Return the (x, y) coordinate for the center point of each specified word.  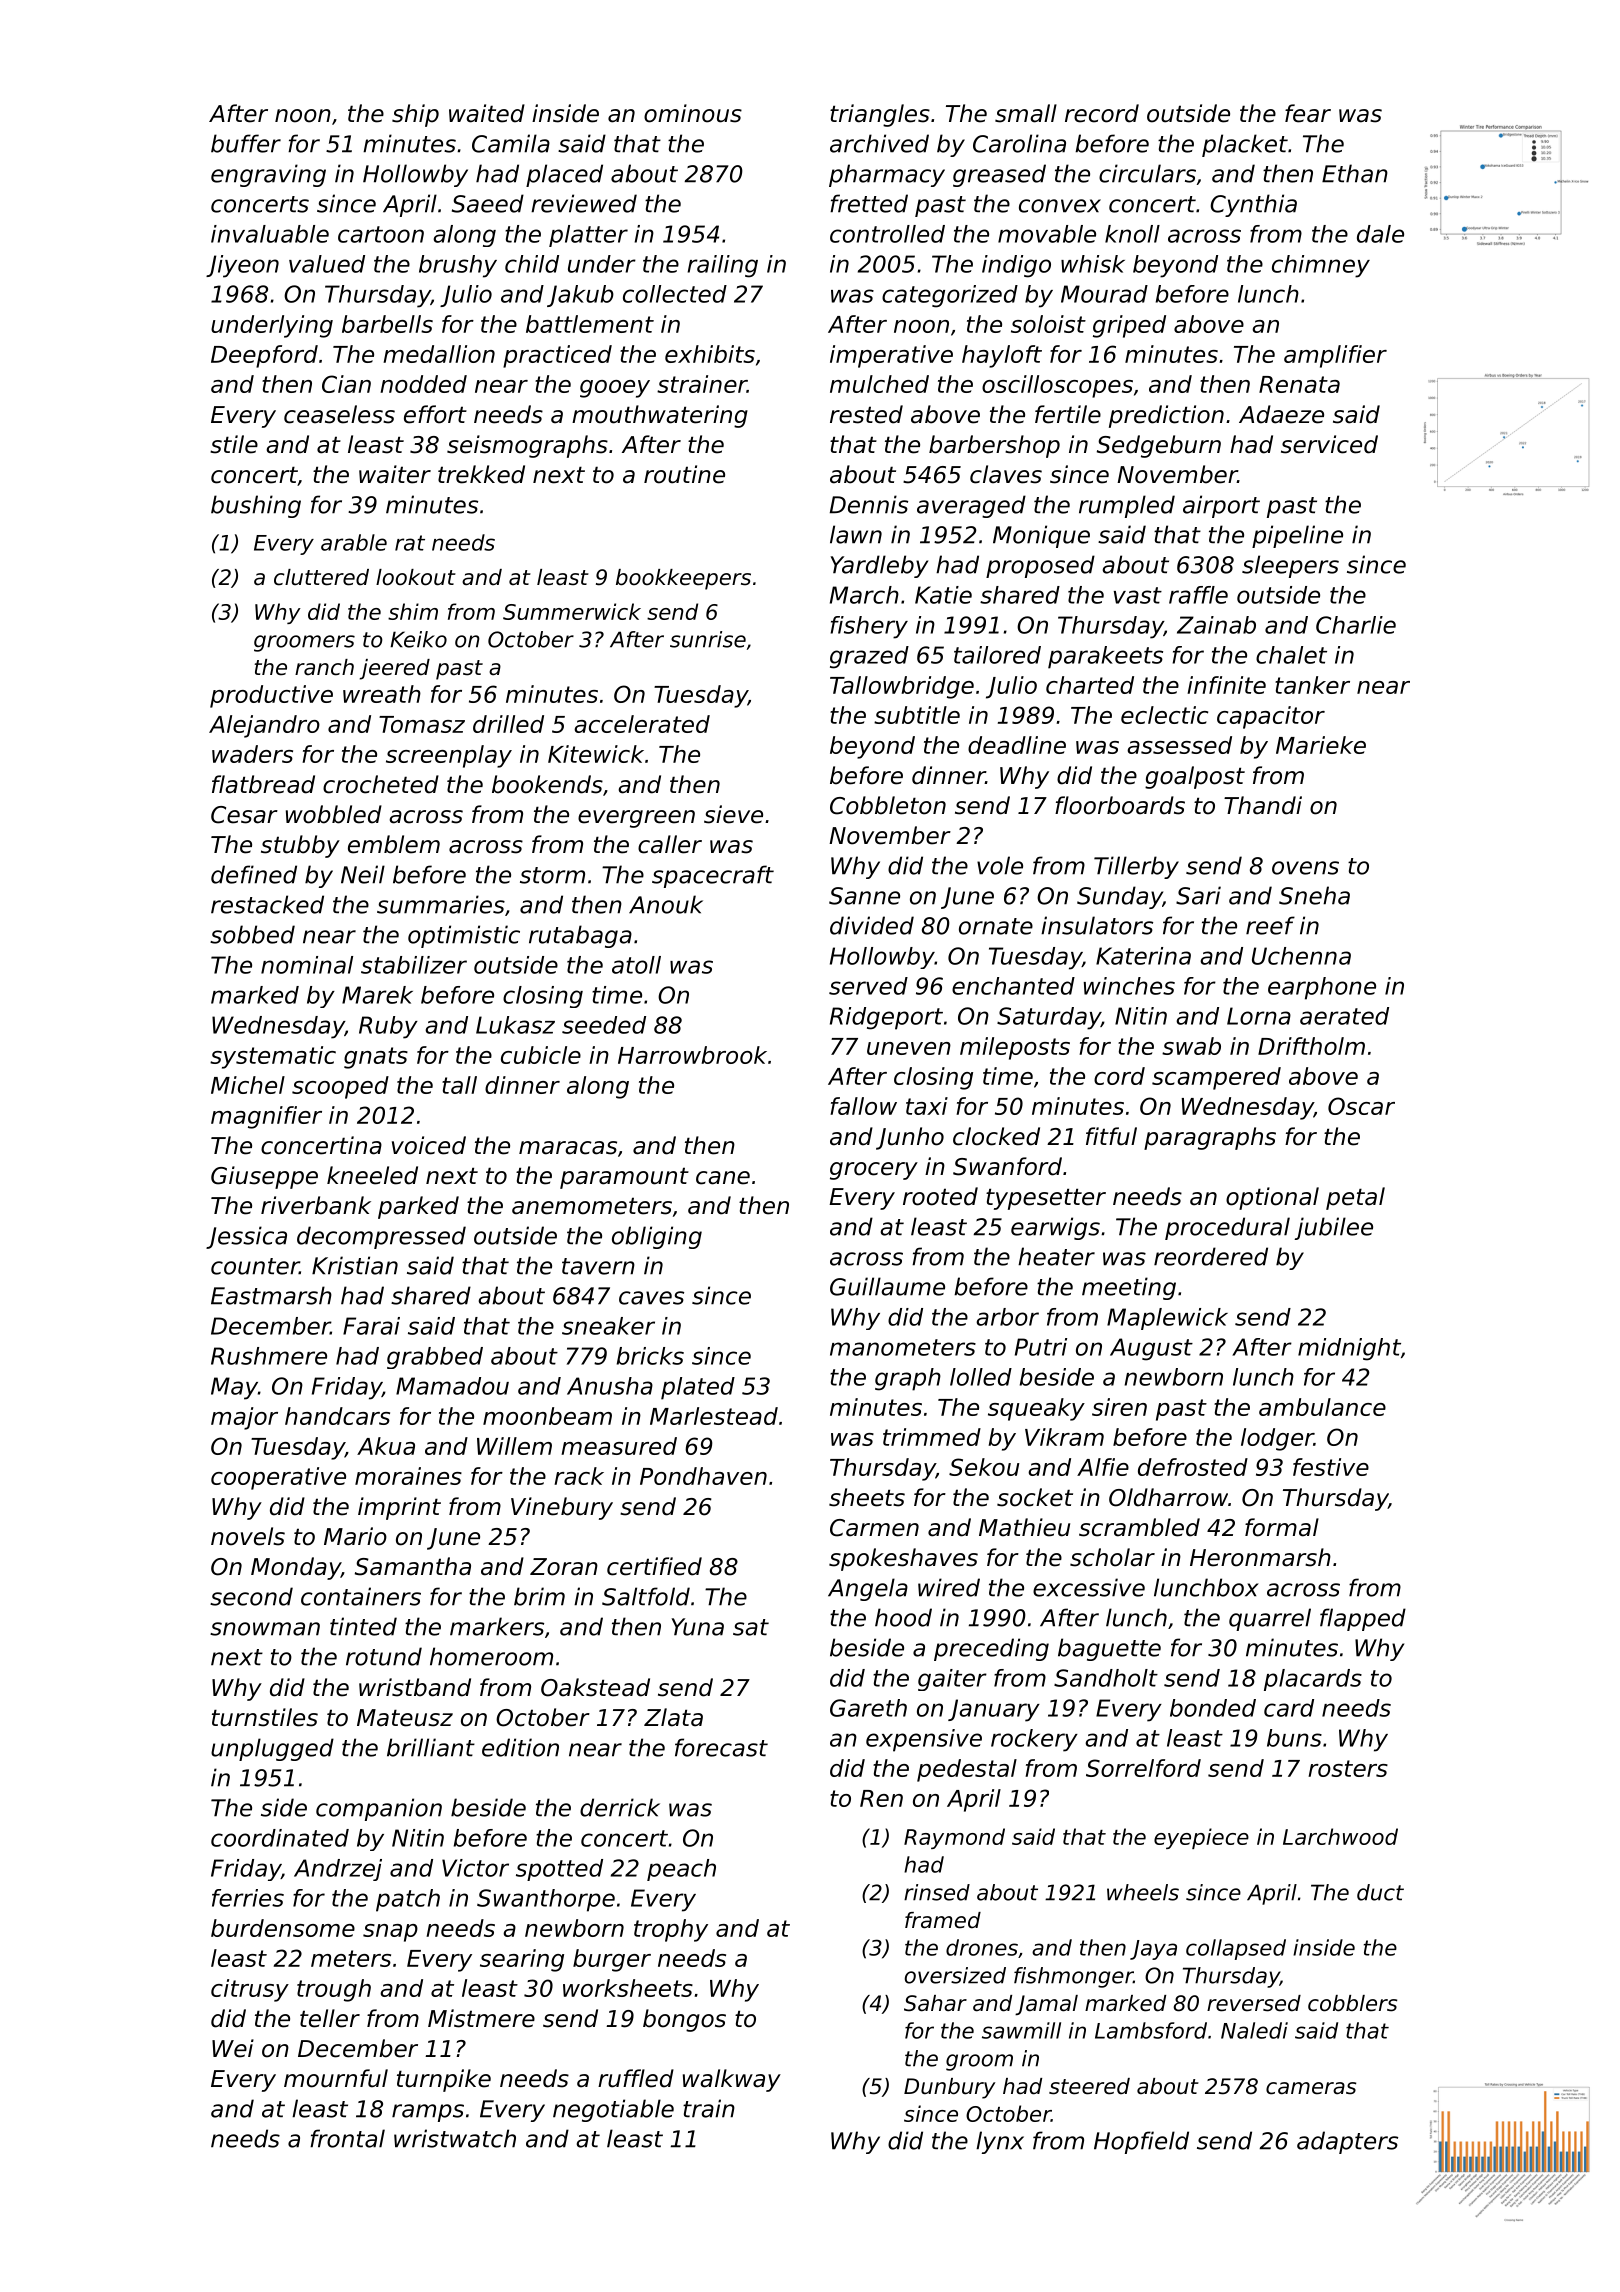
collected (675, 294)
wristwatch (455, 2138)
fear (1308, 113)
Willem (514, 1446)
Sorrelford (1143, 1768)
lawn (856, 534)
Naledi (1254, 2030)
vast (1138, 595)
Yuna (698, 1627)
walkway (732, 2080)
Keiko (418, 639)
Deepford (264, 356)
